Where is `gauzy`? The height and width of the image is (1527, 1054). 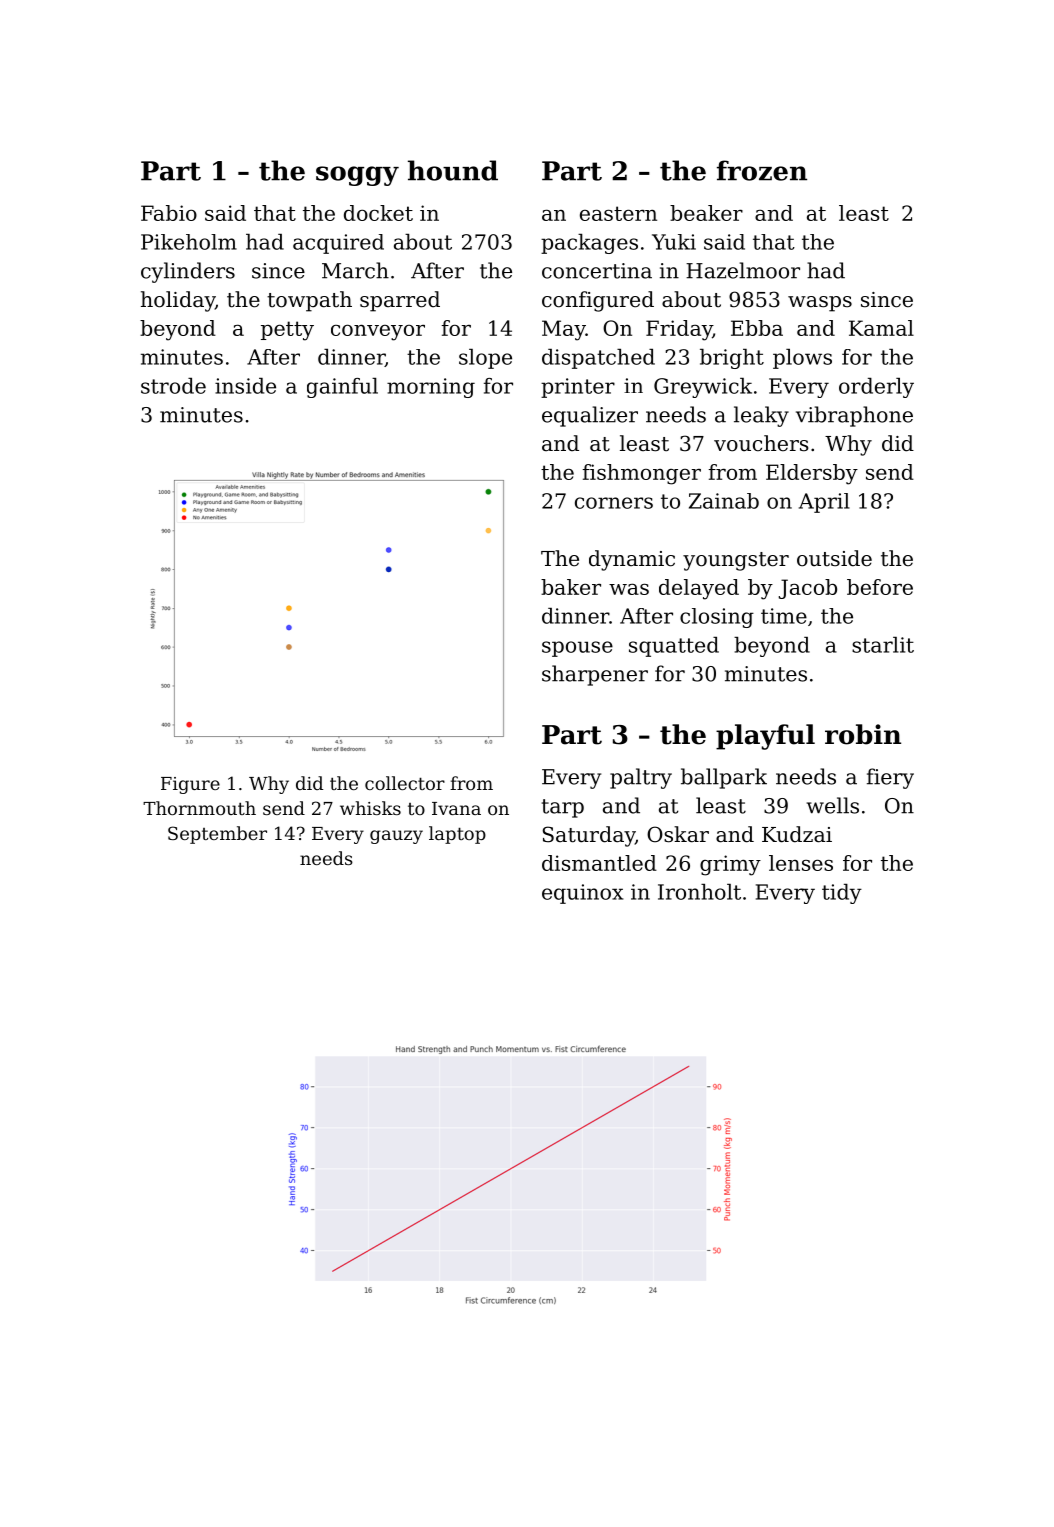 gauzy is located at coordinates (396, 837).
